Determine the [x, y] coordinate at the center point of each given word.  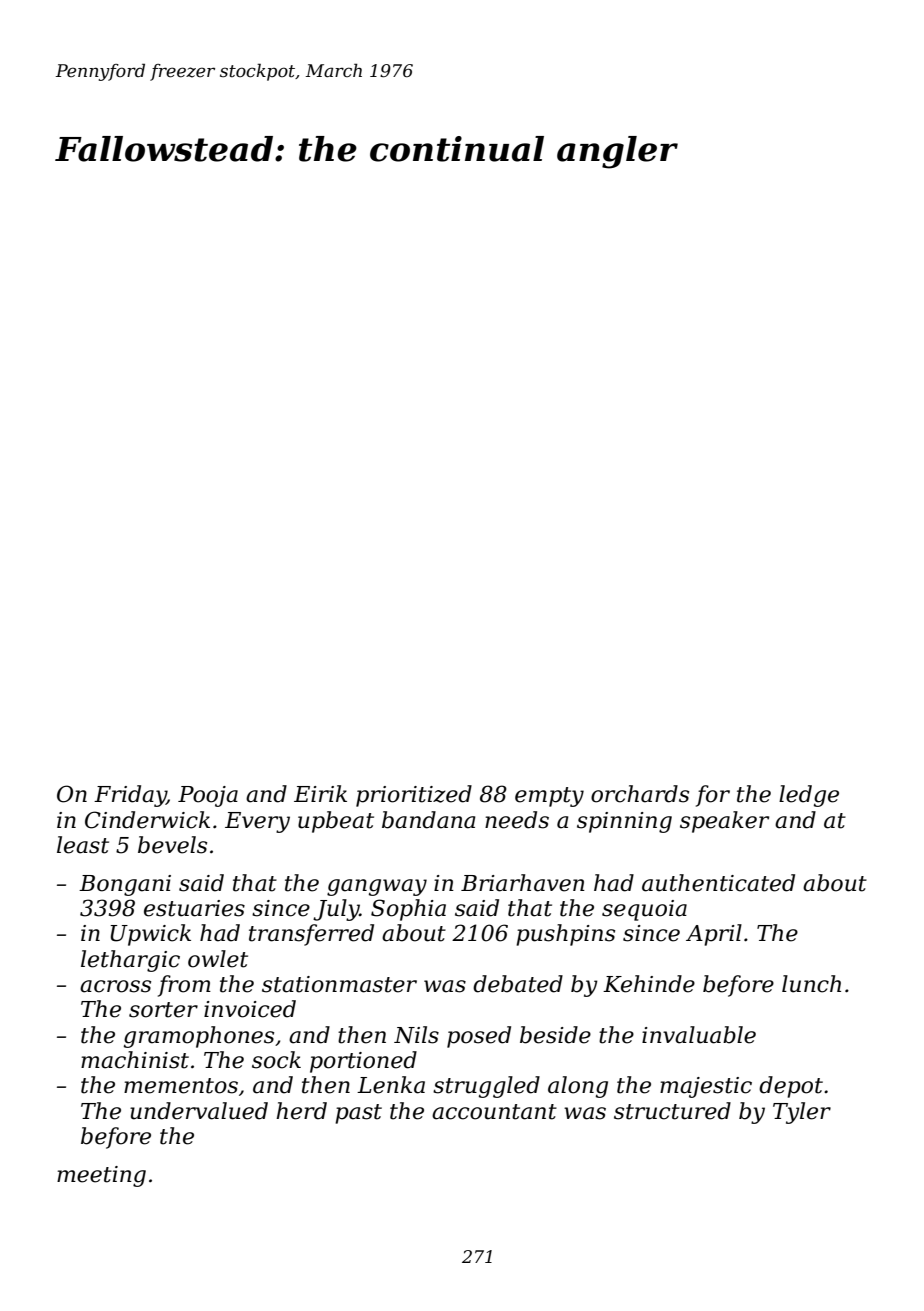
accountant [494, 1112]
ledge [809, 796]
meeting [101, 1176]
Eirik [320, 793]
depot [791, 1087]
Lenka [391, 1085]
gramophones [199, 1037]
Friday [130, 796]
